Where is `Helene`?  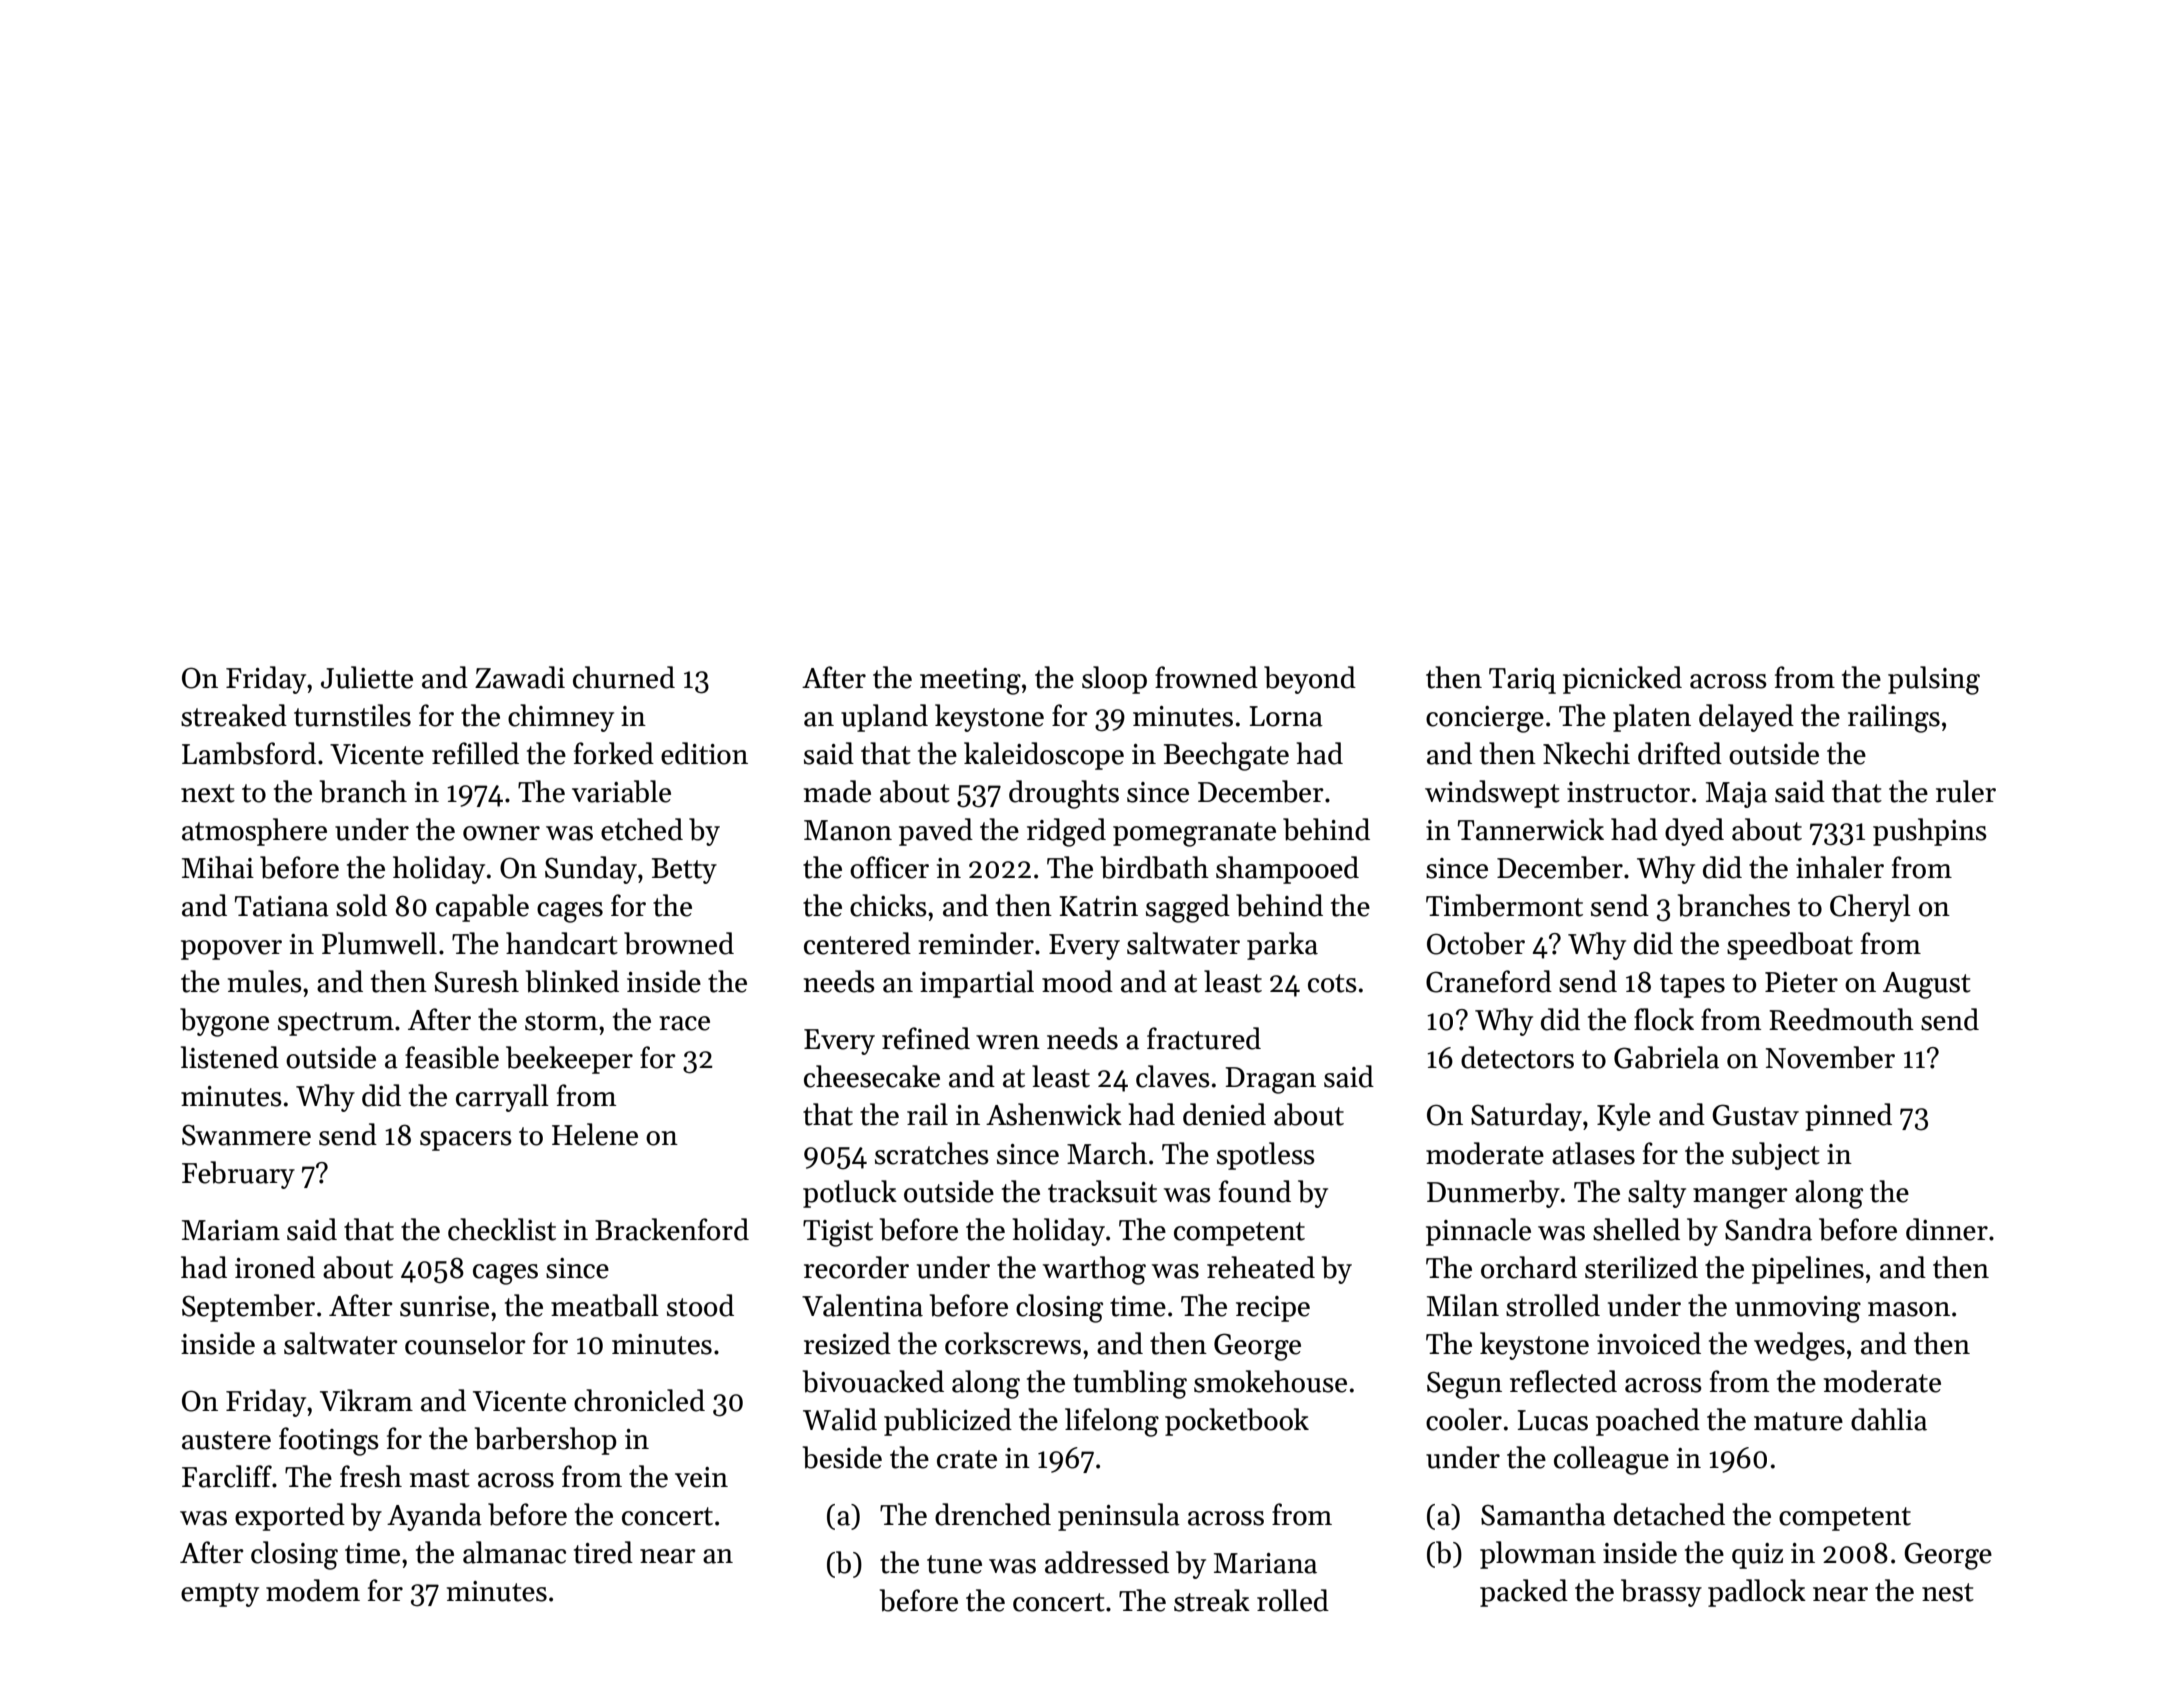
Helene is located at coordinates (595, 1134).
